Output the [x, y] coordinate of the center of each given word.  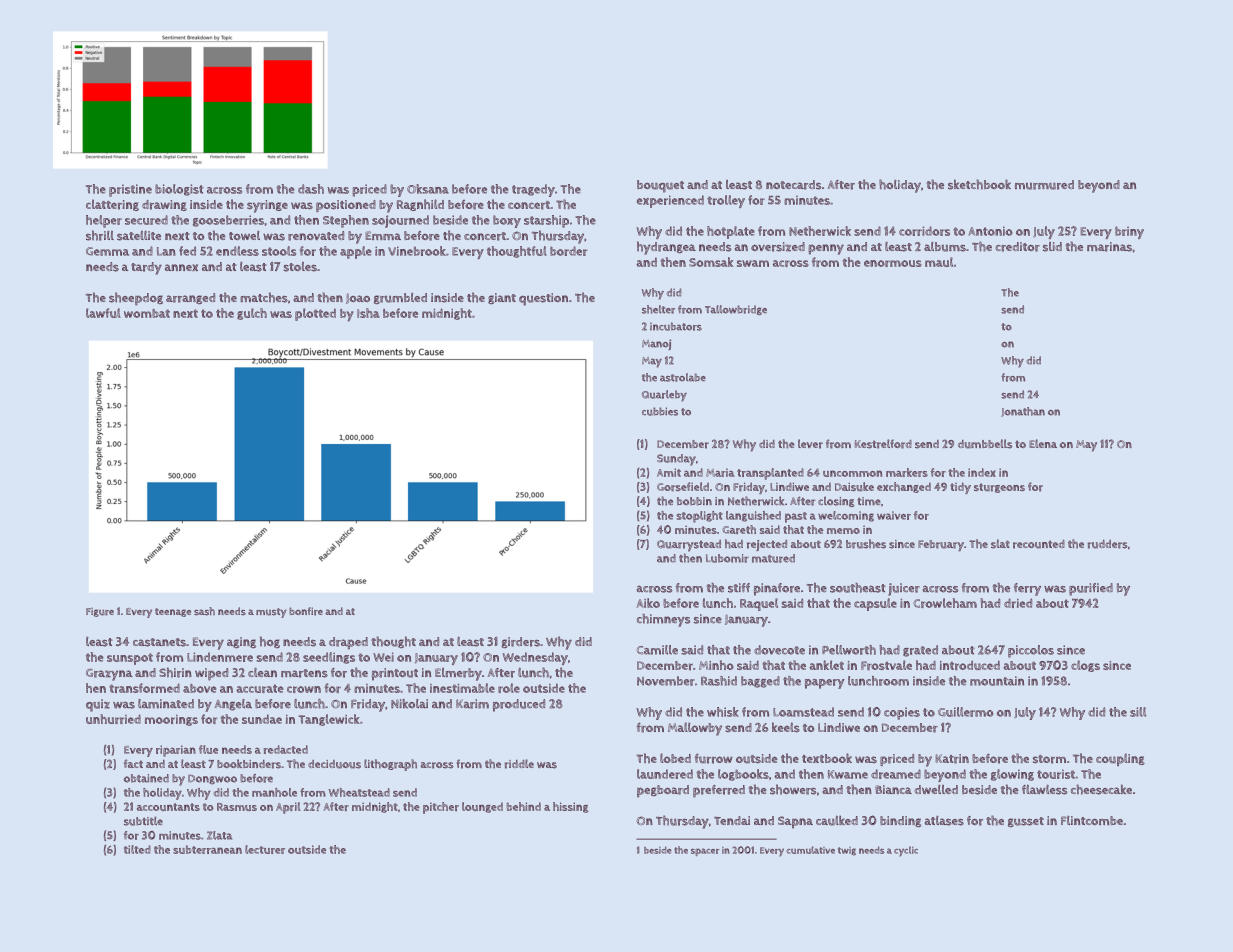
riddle [519, 764]
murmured [1044, 185]
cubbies [660, 411]
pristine [130, 190]
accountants [168, 807]
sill [1138, 712]
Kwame [848, 774]
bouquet [660, 186]
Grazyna [109, 675]
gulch [252, 314]
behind [524, 806]
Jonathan [1023, 412]
